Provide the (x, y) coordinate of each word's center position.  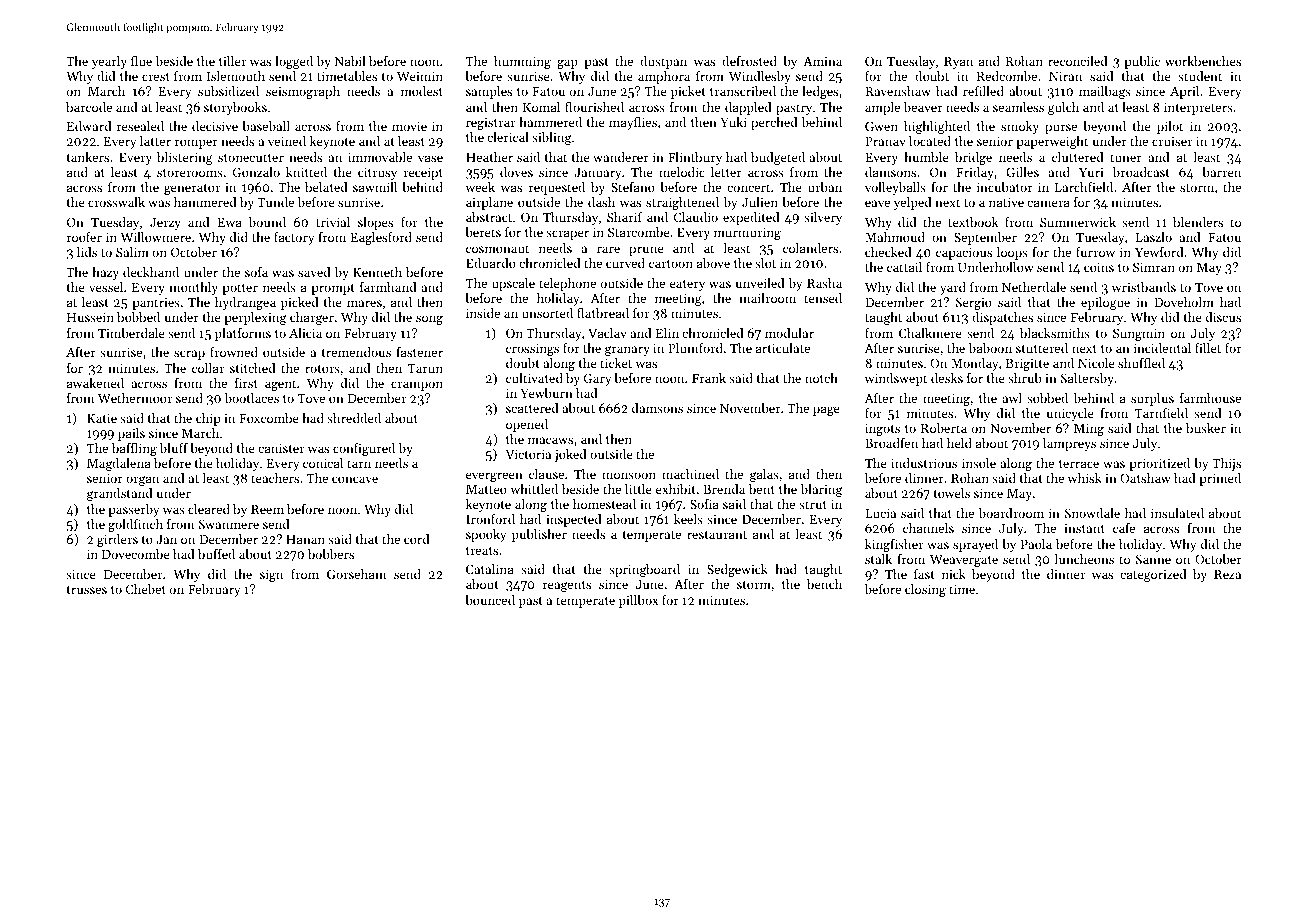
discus (1223, 317)
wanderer (621, 157)
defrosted (749, 61)
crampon (417, 386)
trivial (333, 222)
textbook (973, 222)
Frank (709, 378)
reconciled (1078, 61)
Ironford (490, 519)
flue (141, 61)
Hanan (305, 539)
